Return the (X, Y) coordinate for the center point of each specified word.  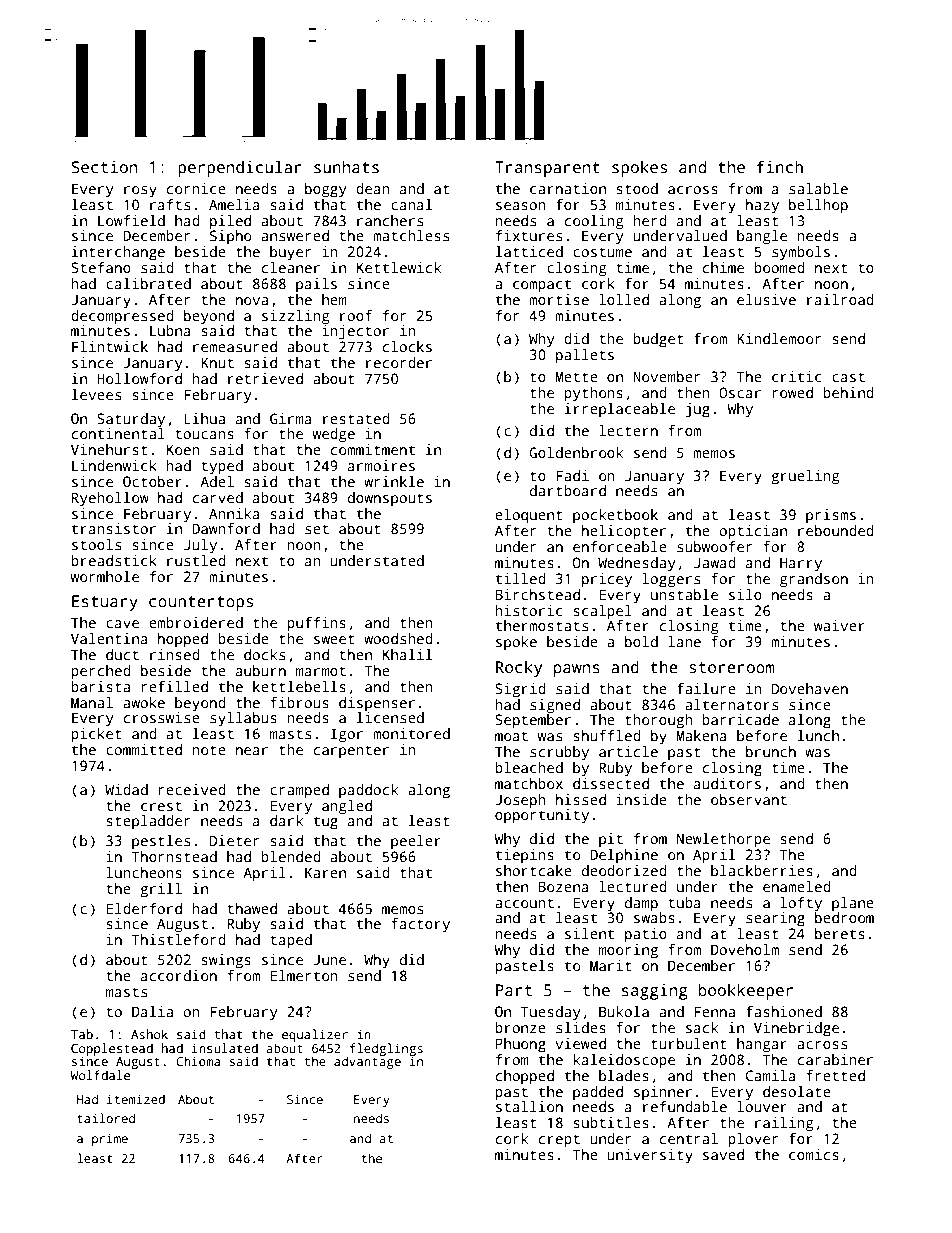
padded (598, 1093)
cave (122, 624)
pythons (593, 394)
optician (753, 532)
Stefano (101, 267)
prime (110, 1139)
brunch (771, 751)
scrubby (559, 753)
